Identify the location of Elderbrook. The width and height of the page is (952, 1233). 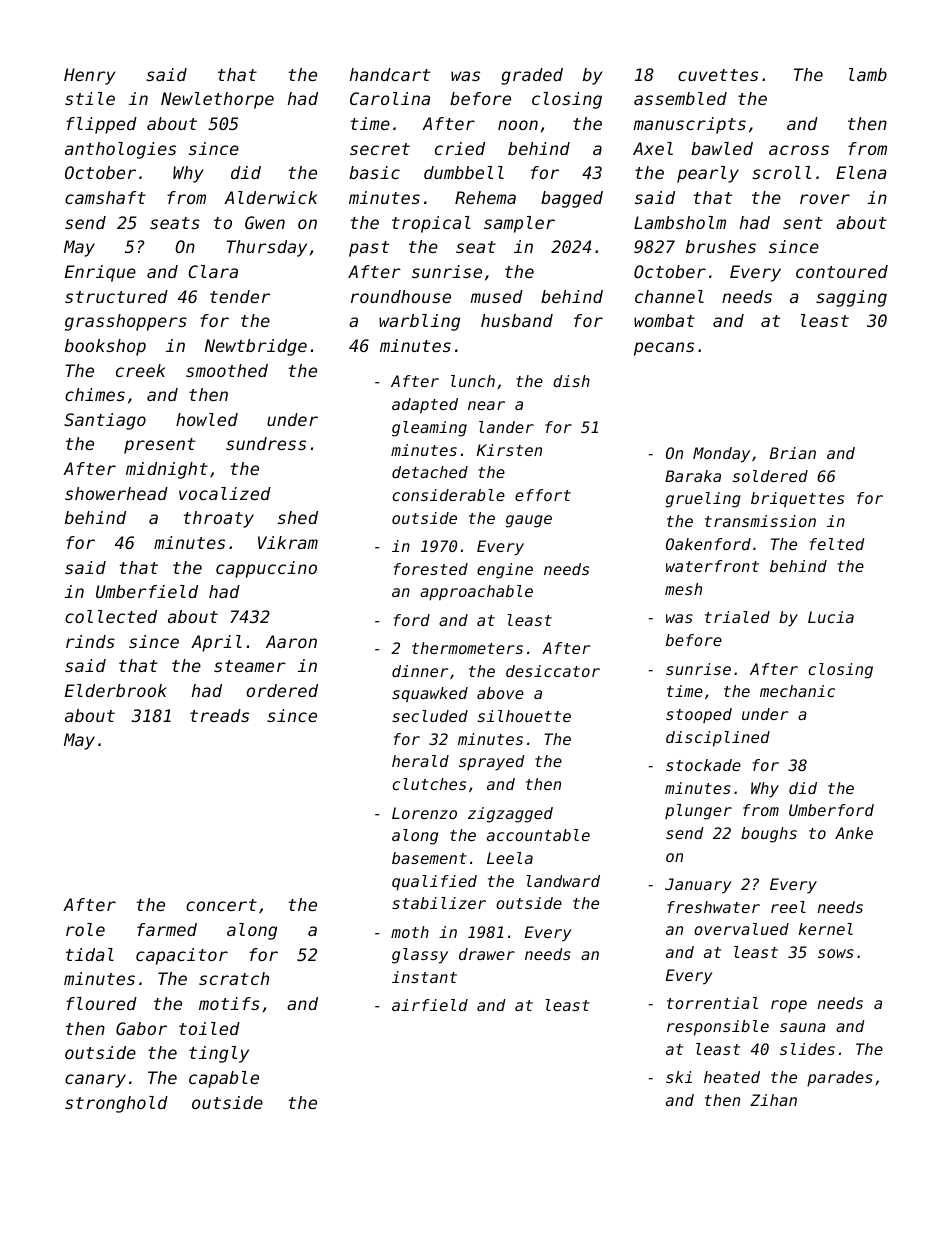
(116, 690).
